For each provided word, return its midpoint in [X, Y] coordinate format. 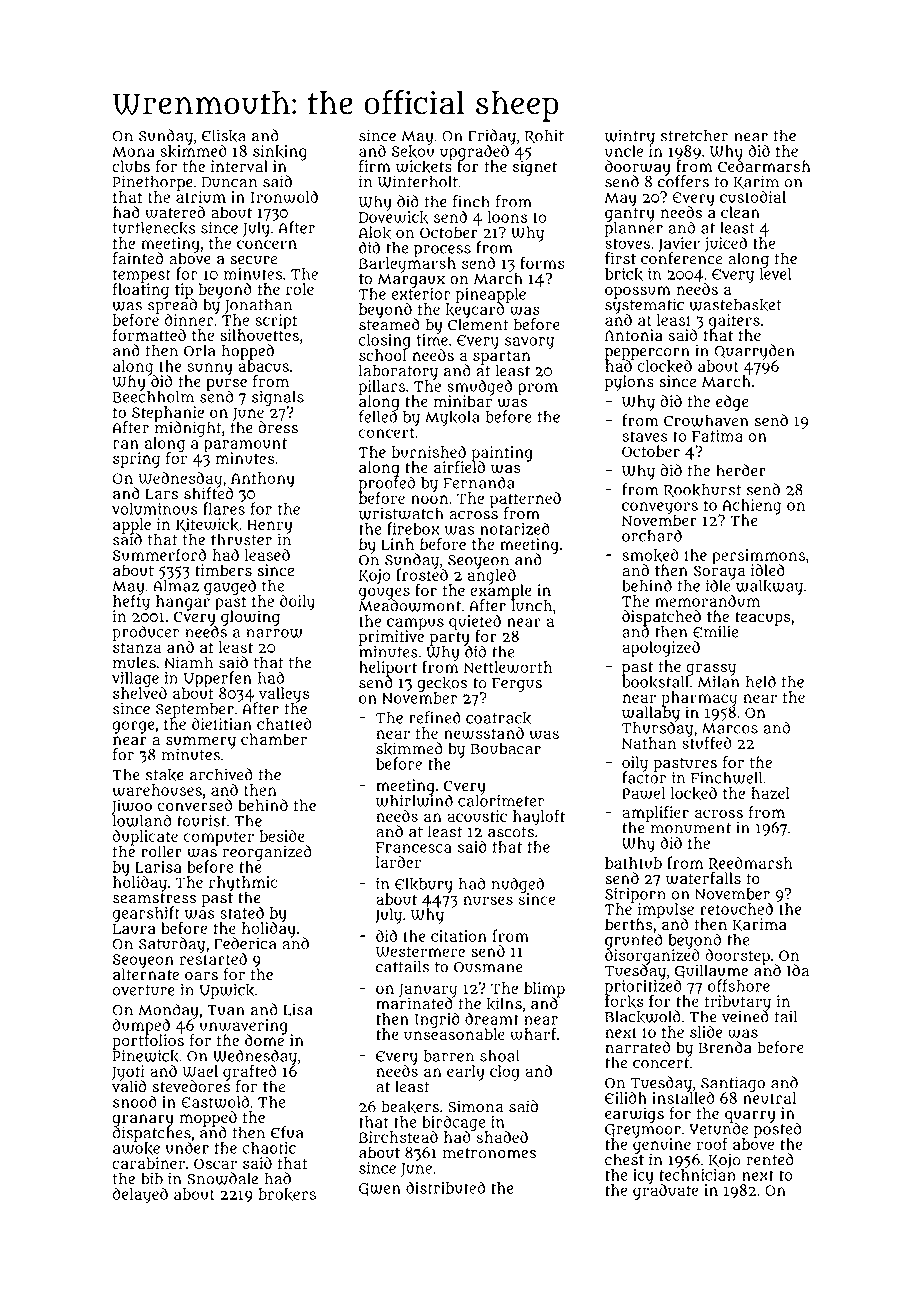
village [135, 679]
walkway [769, 587]
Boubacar [506, 748]
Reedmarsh [751, 864]
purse [226, 384]
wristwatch [401, 513]
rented [770, 1159]
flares [224, 508]
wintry [630, 137]
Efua [287, 1132]
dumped [141, 1026]
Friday [492, 137]
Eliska [224, 136]
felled [378, 417]
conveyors [660, 508]
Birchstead [398, 1137]
